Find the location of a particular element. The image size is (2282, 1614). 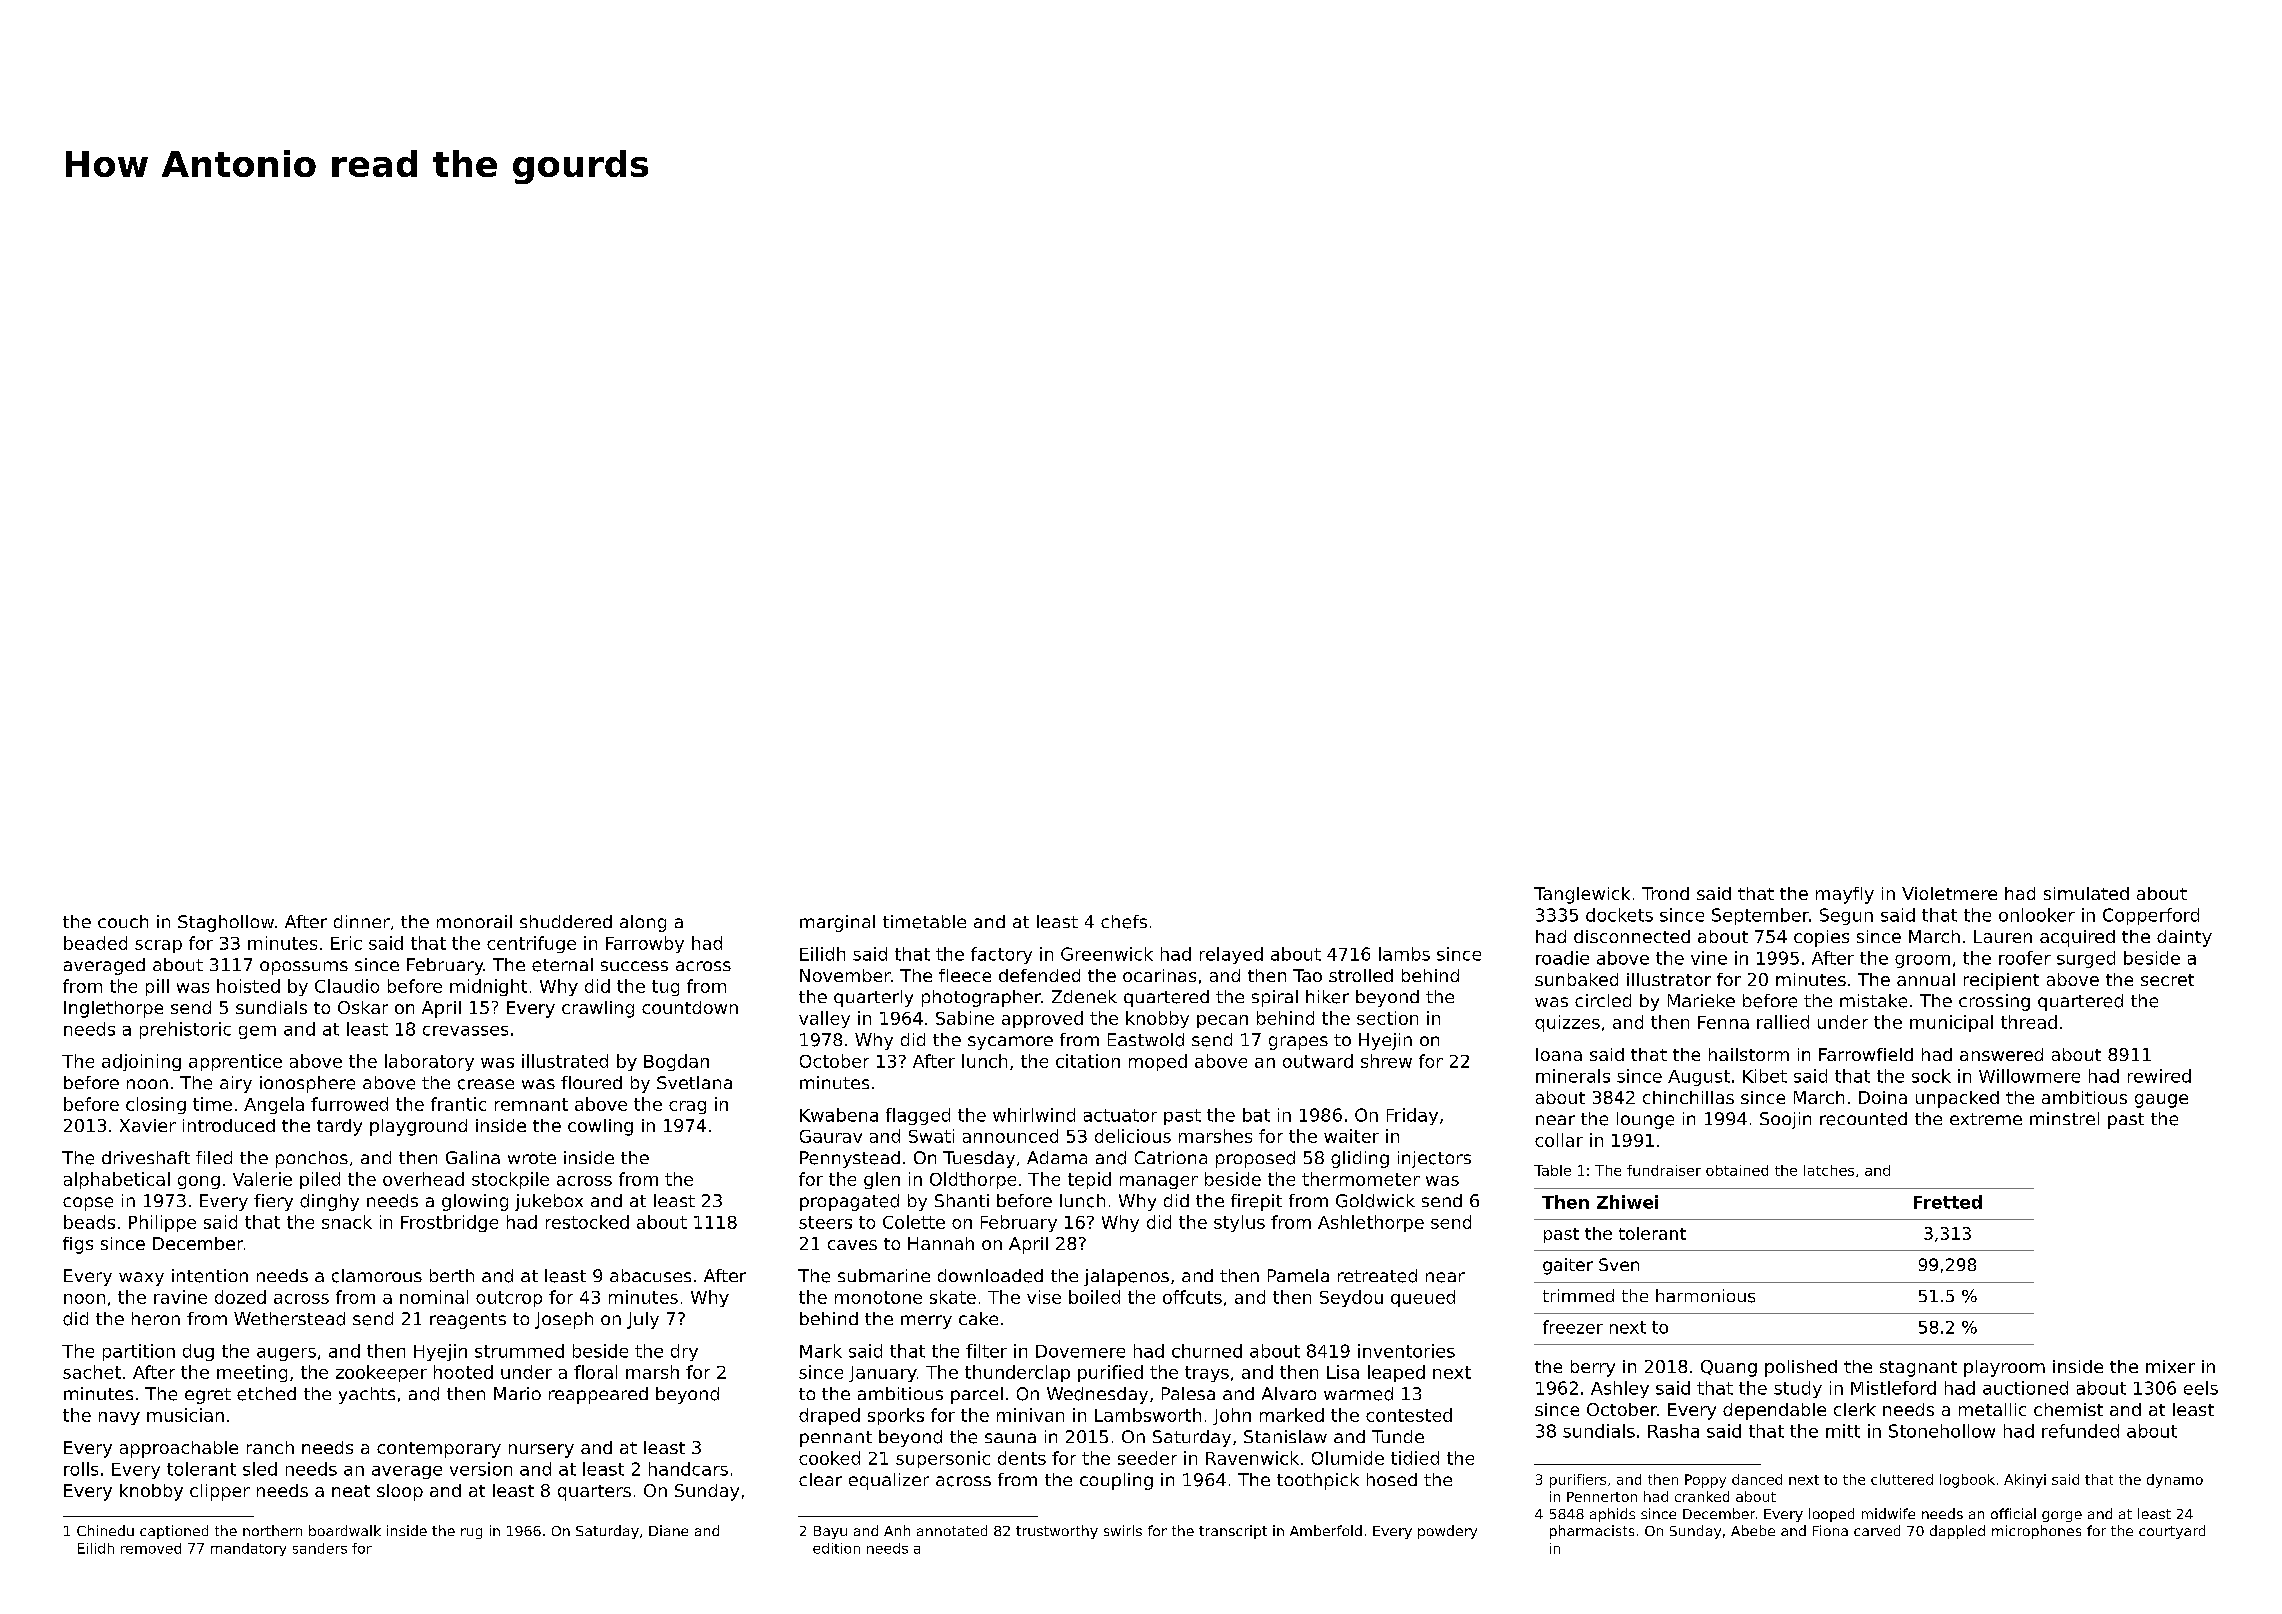

neat is located at coordinates (351, 1491).
